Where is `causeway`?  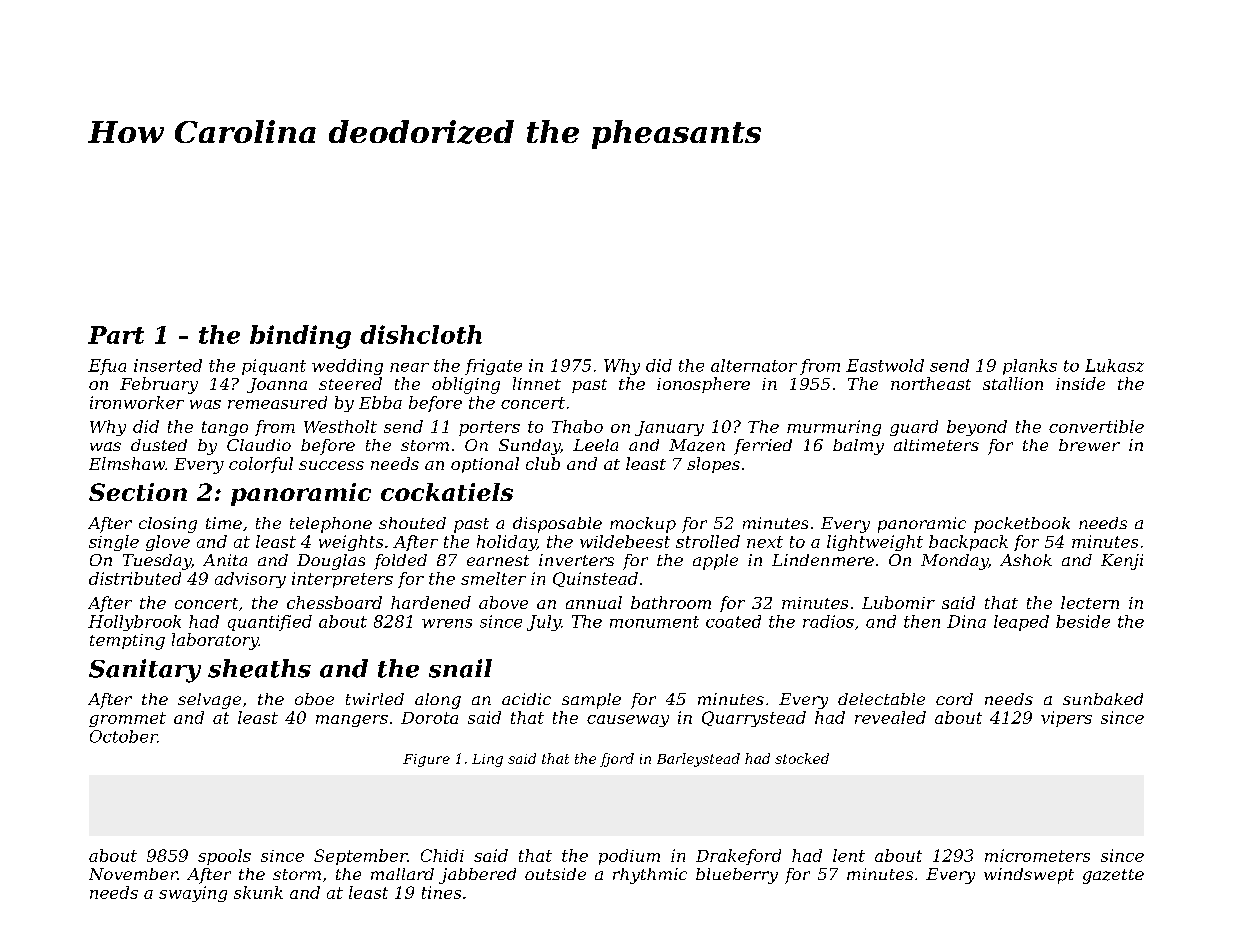
causeway is located at coordinates (628, 721).
